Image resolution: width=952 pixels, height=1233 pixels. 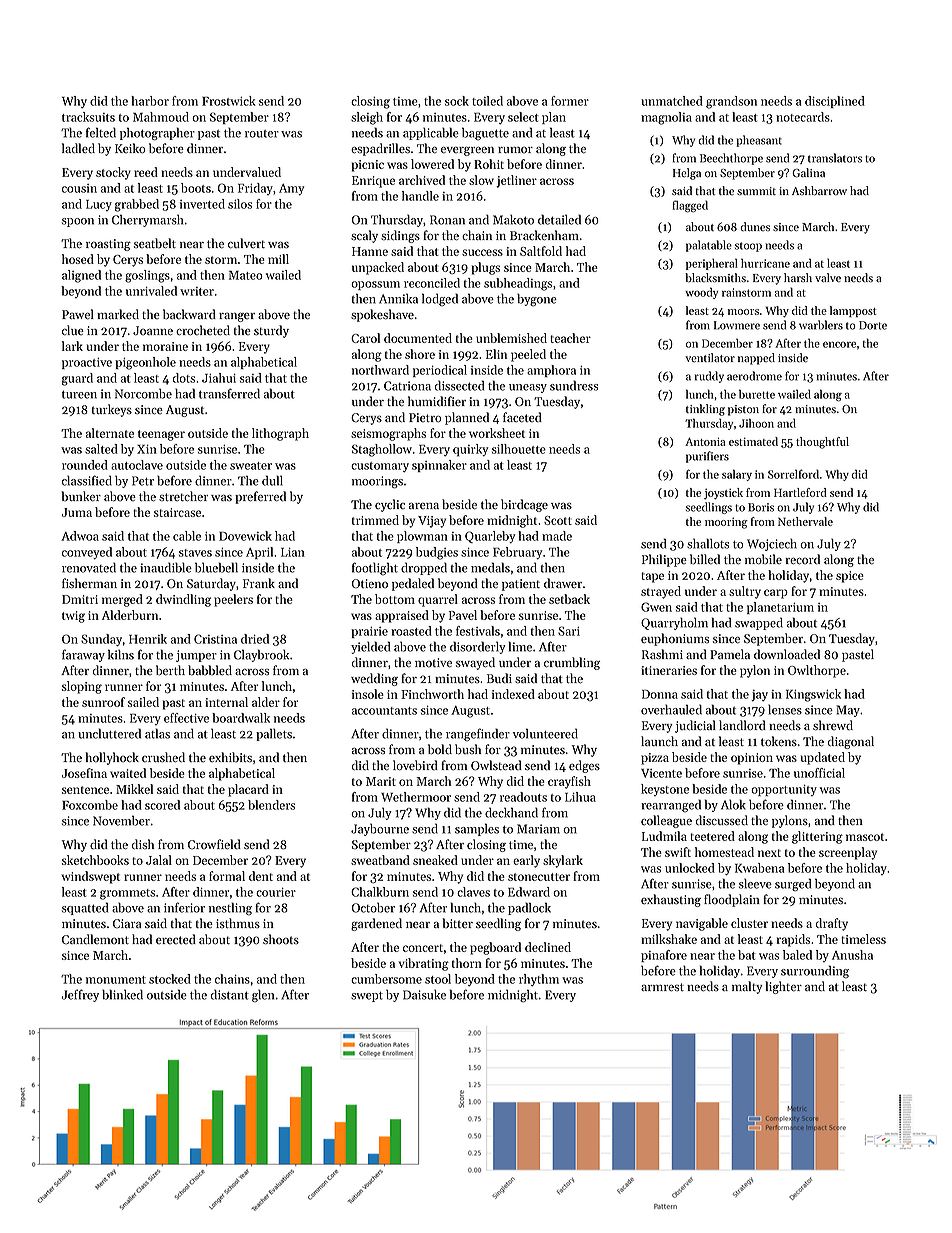 What do you see at coordinates (850, 577) in the screenshot?
I see `spice` at bounding box center [850, 577].
